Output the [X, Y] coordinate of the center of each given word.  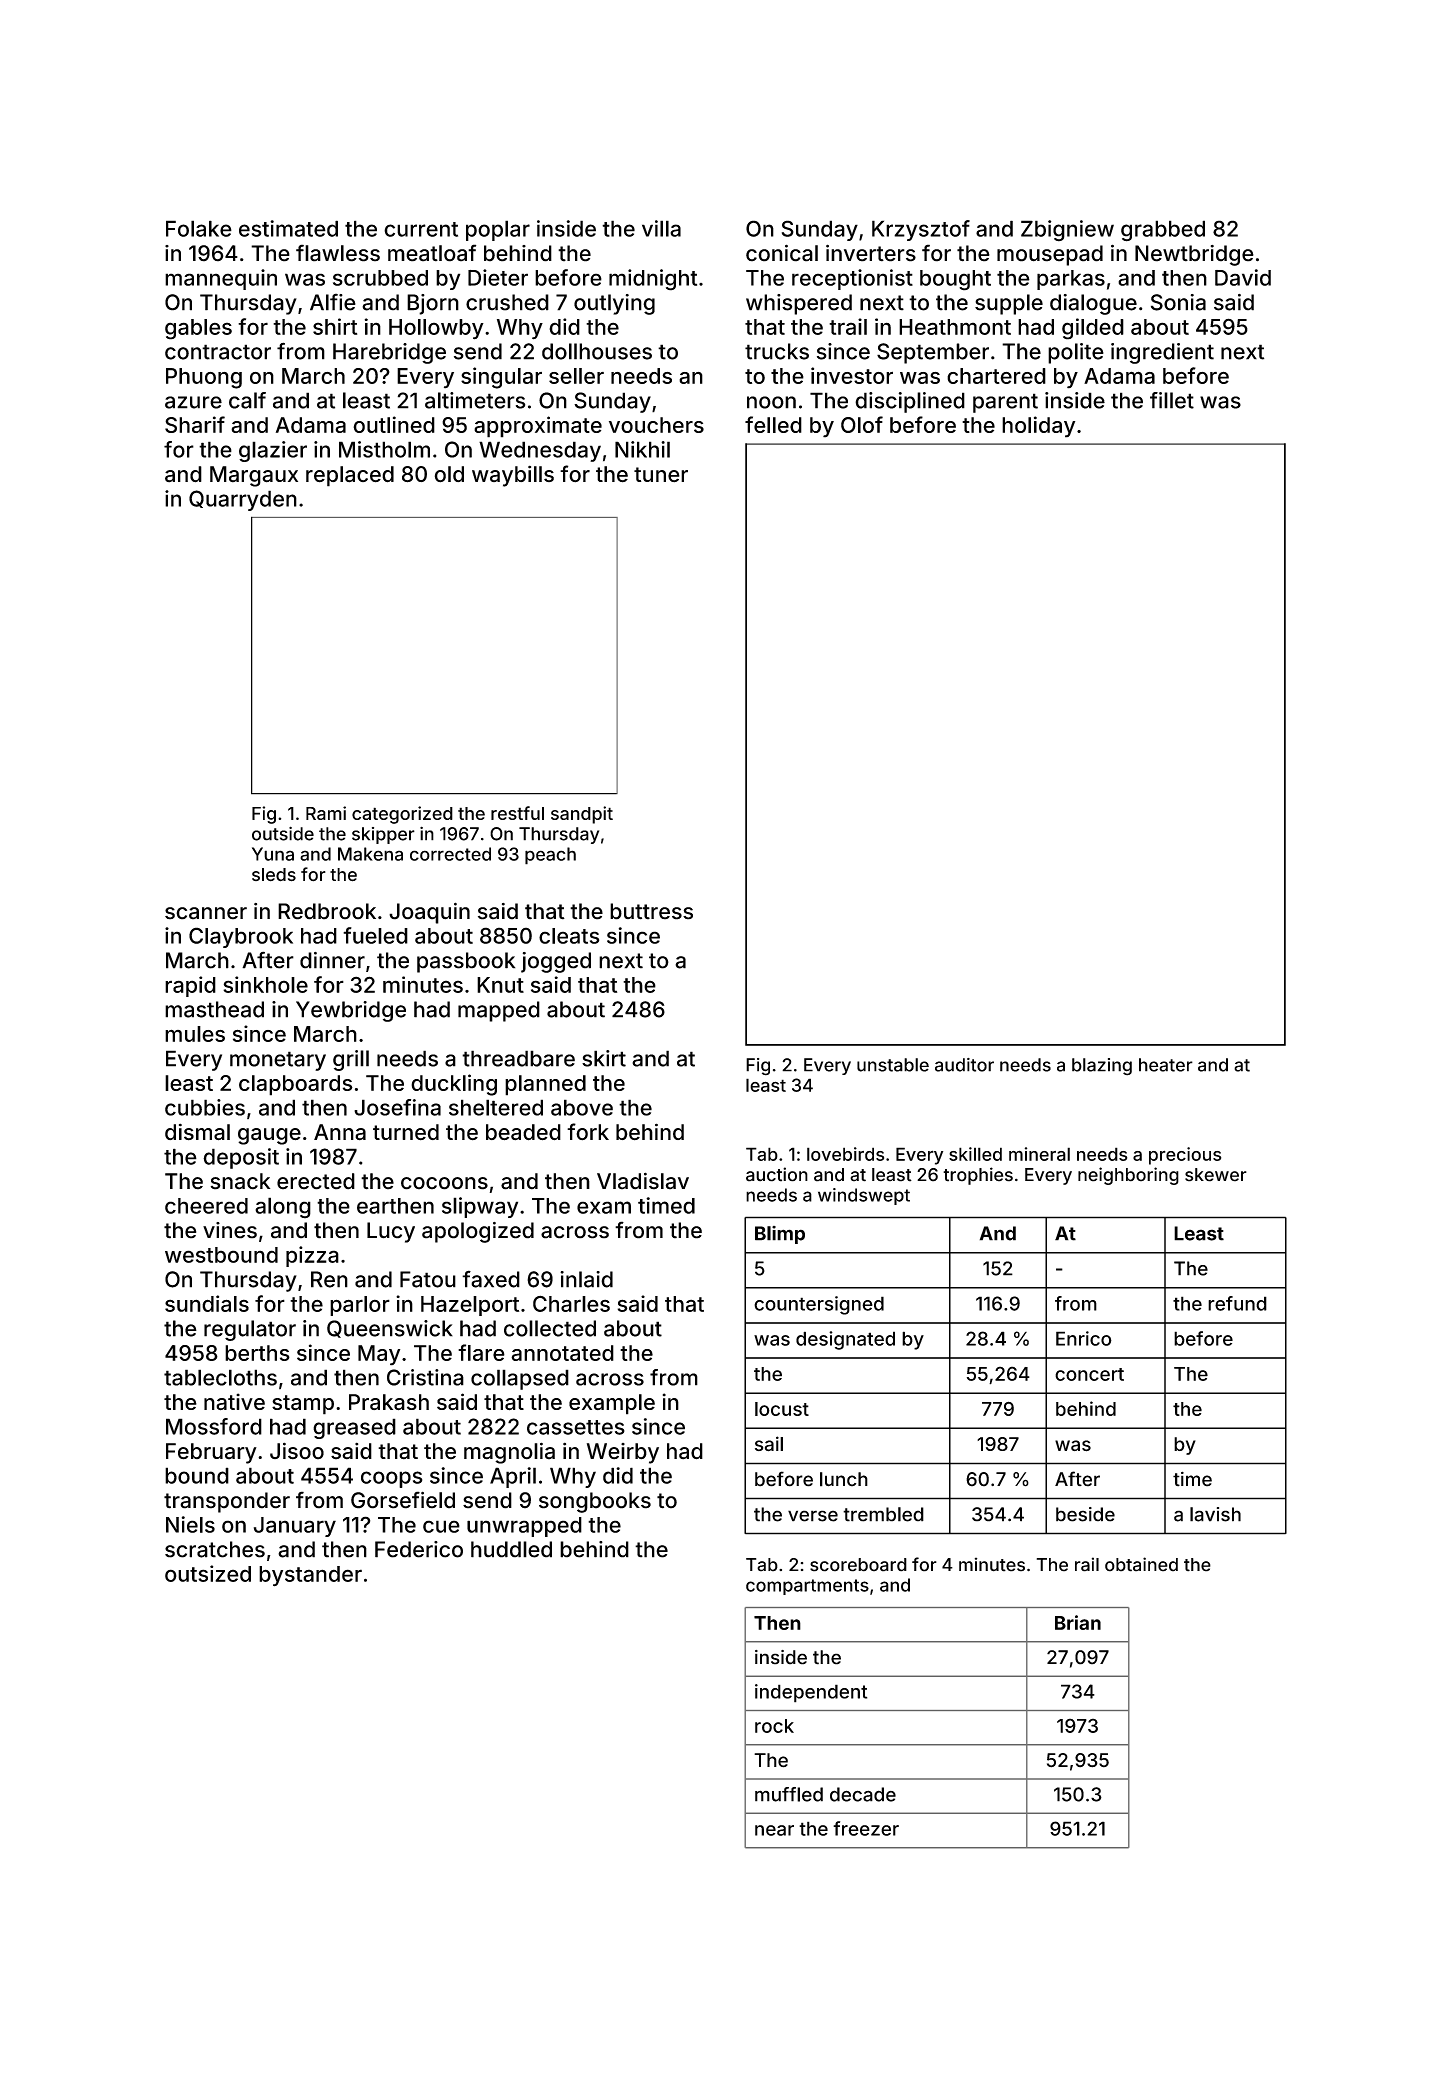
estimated [288, 228]
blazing [1102, 1067]
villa [661, 228]
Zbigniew [1067, 231]
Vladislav [643, 1181]
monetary [278, 1061]
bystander [310, 1576]
